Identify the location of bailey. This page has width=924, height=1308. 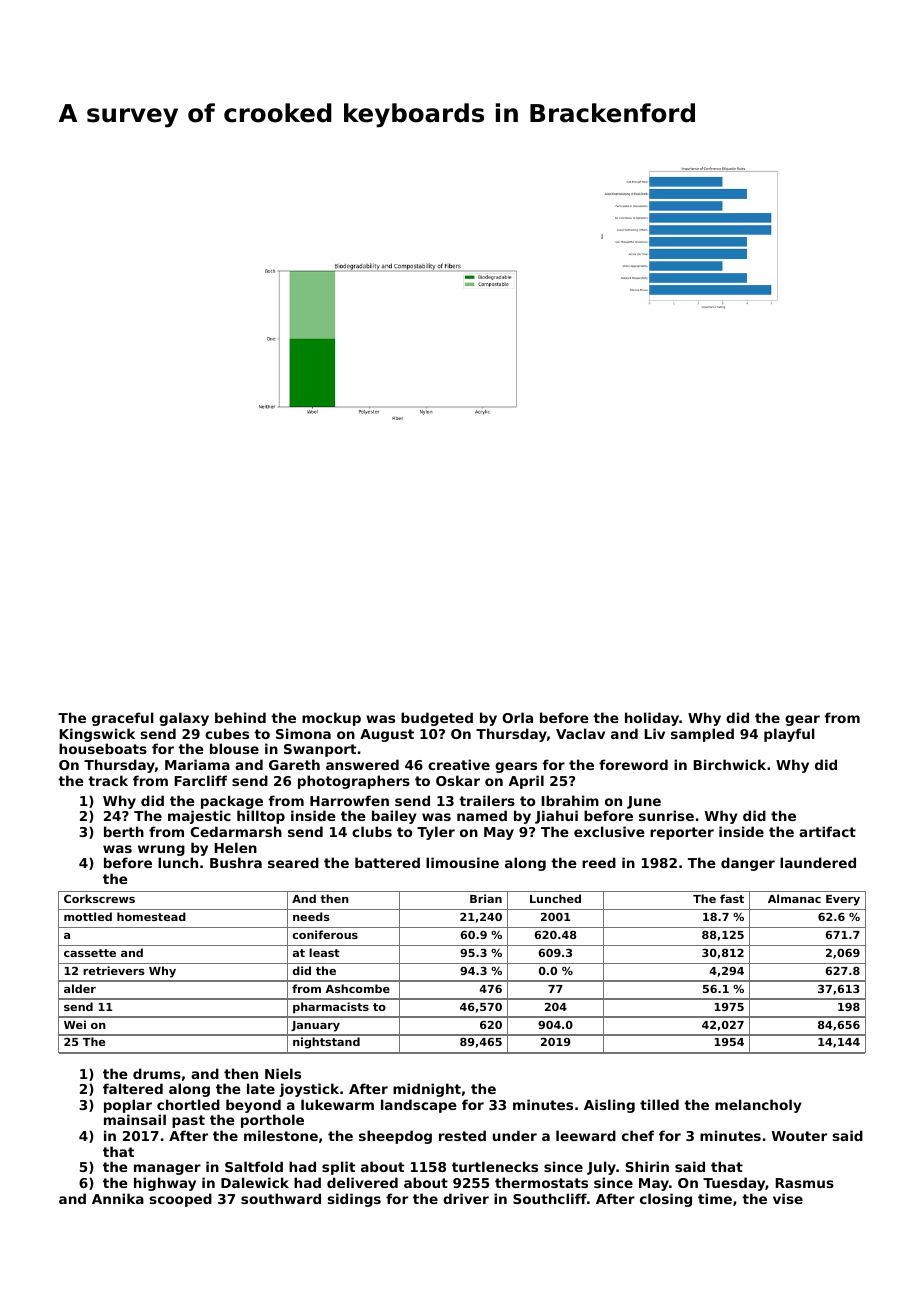
(394, 817).
